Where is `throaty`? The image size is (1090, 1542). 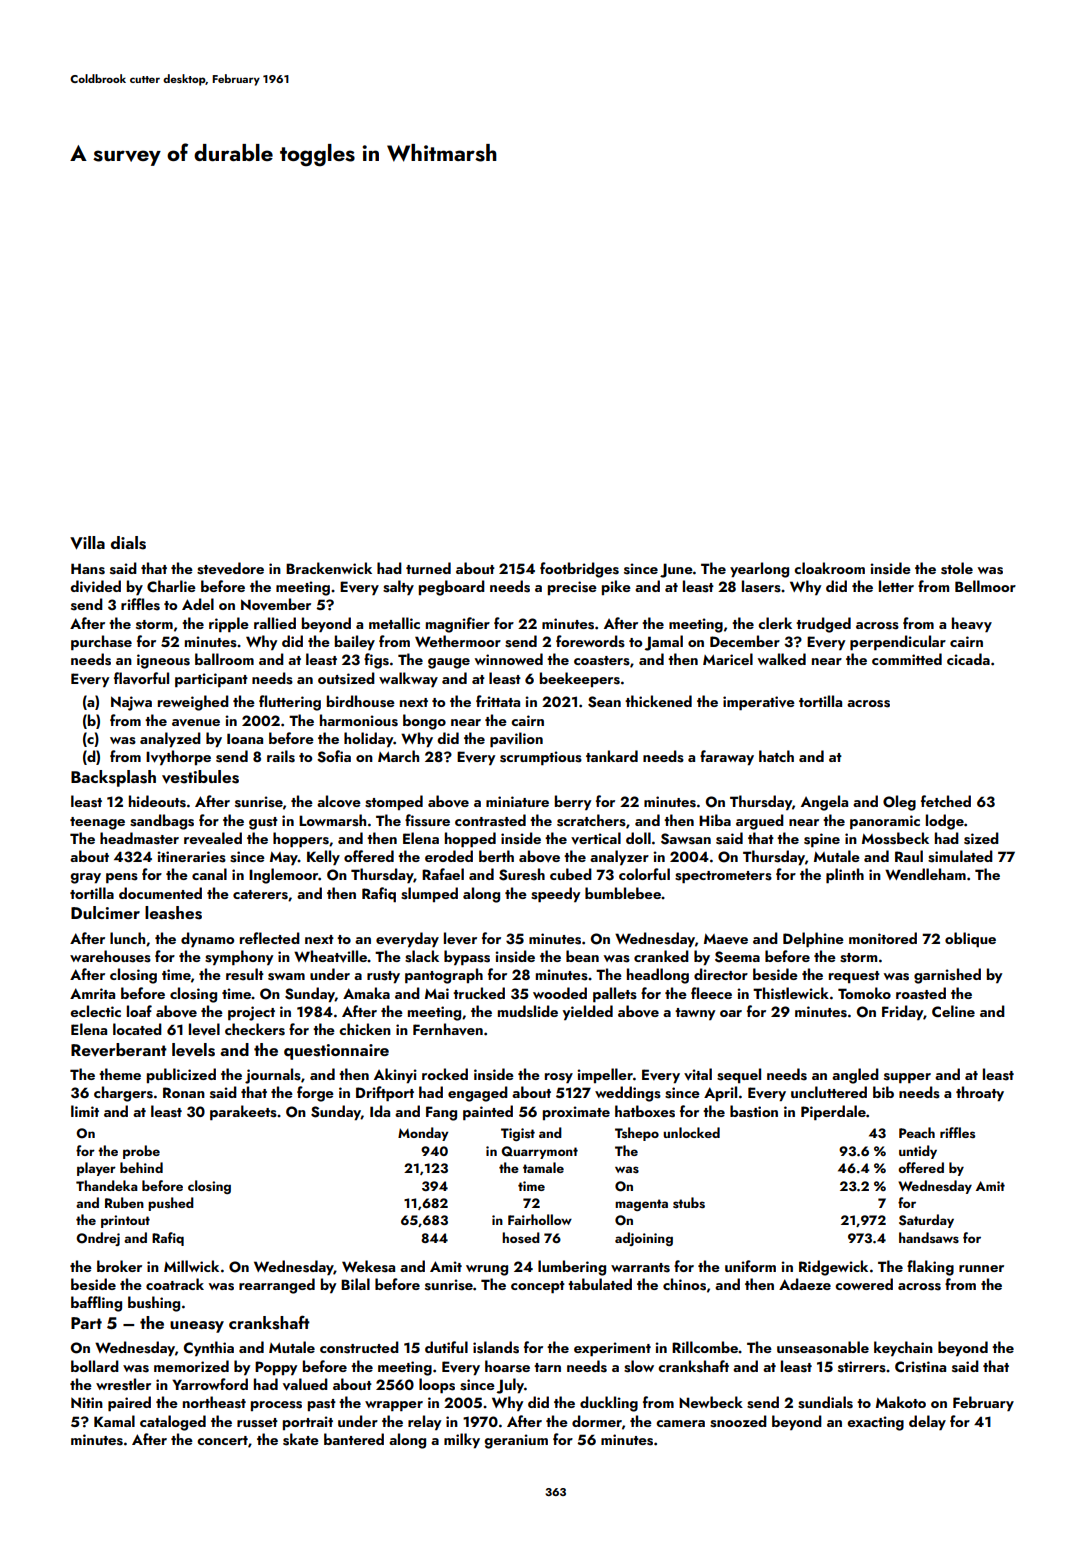 throaty is located at coordinates (980, 1093).
